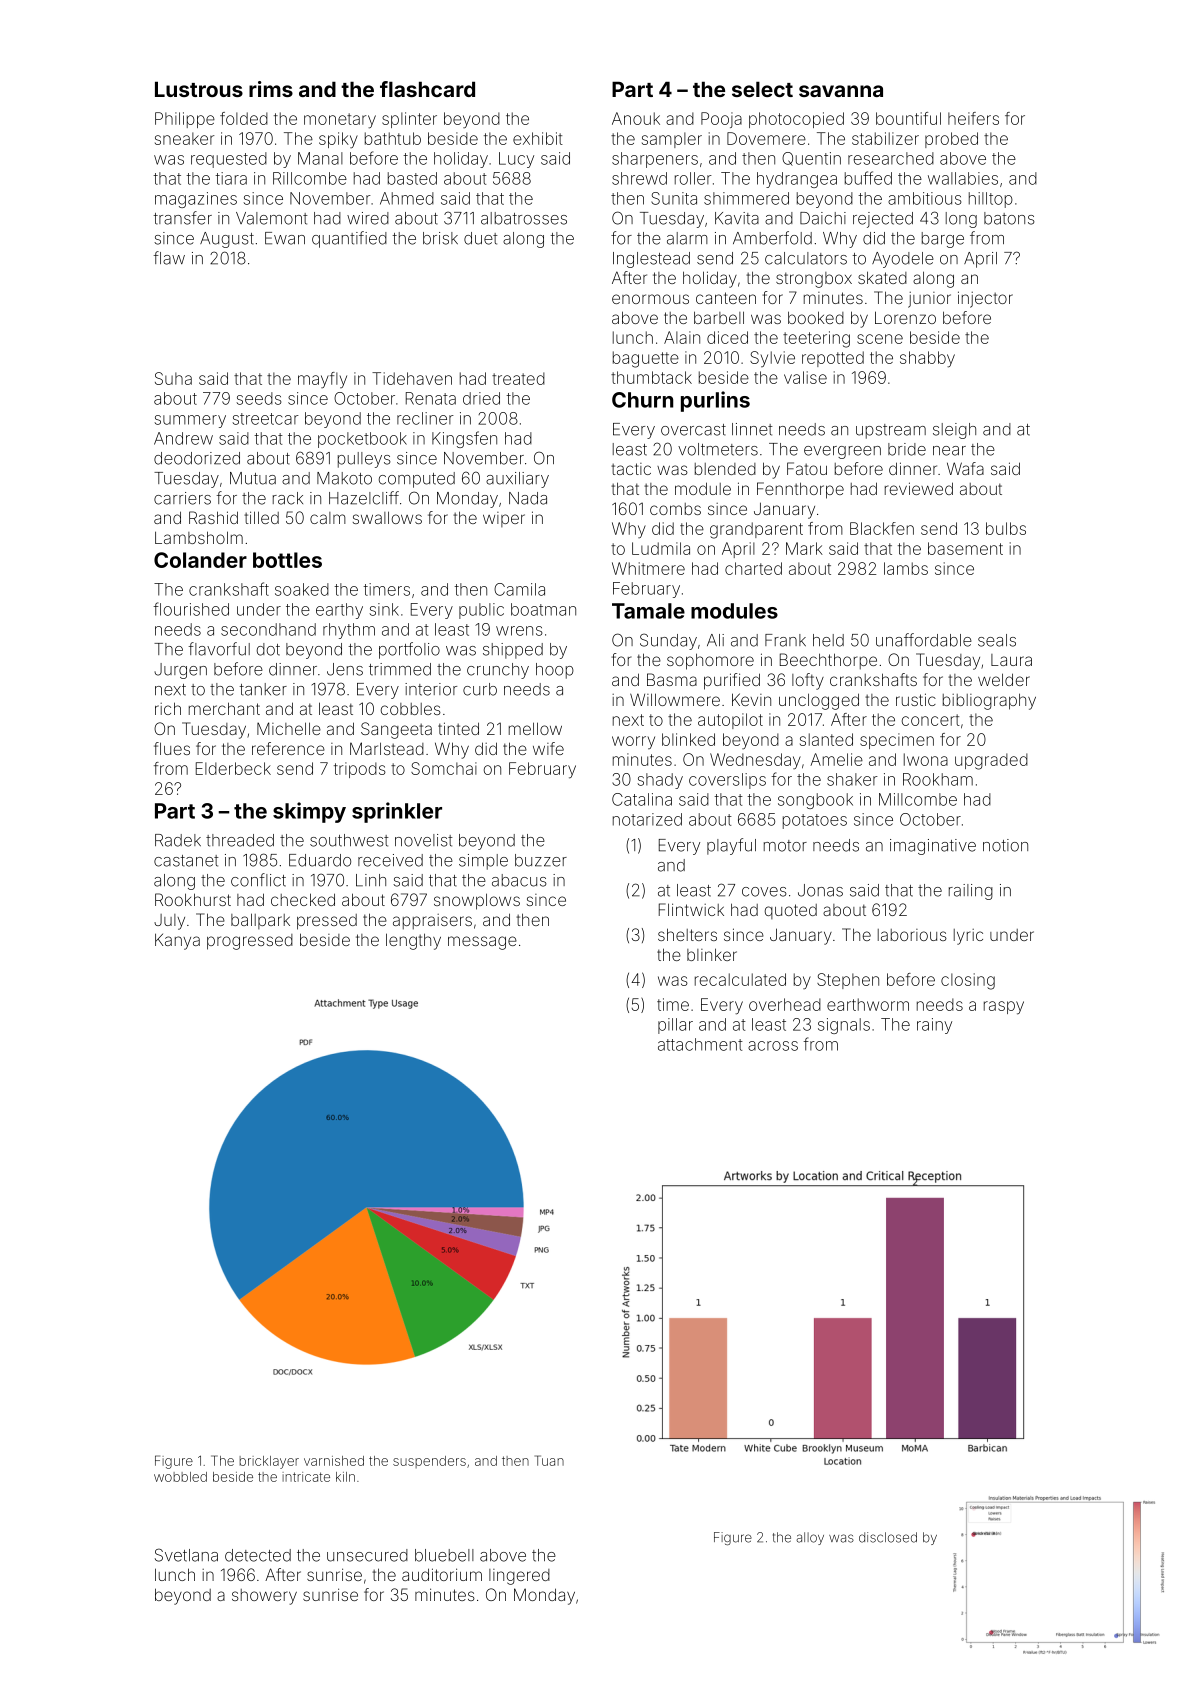 The height and width of the screenshot is (1686, 1192). I want to click on select, so click(762, 89).
